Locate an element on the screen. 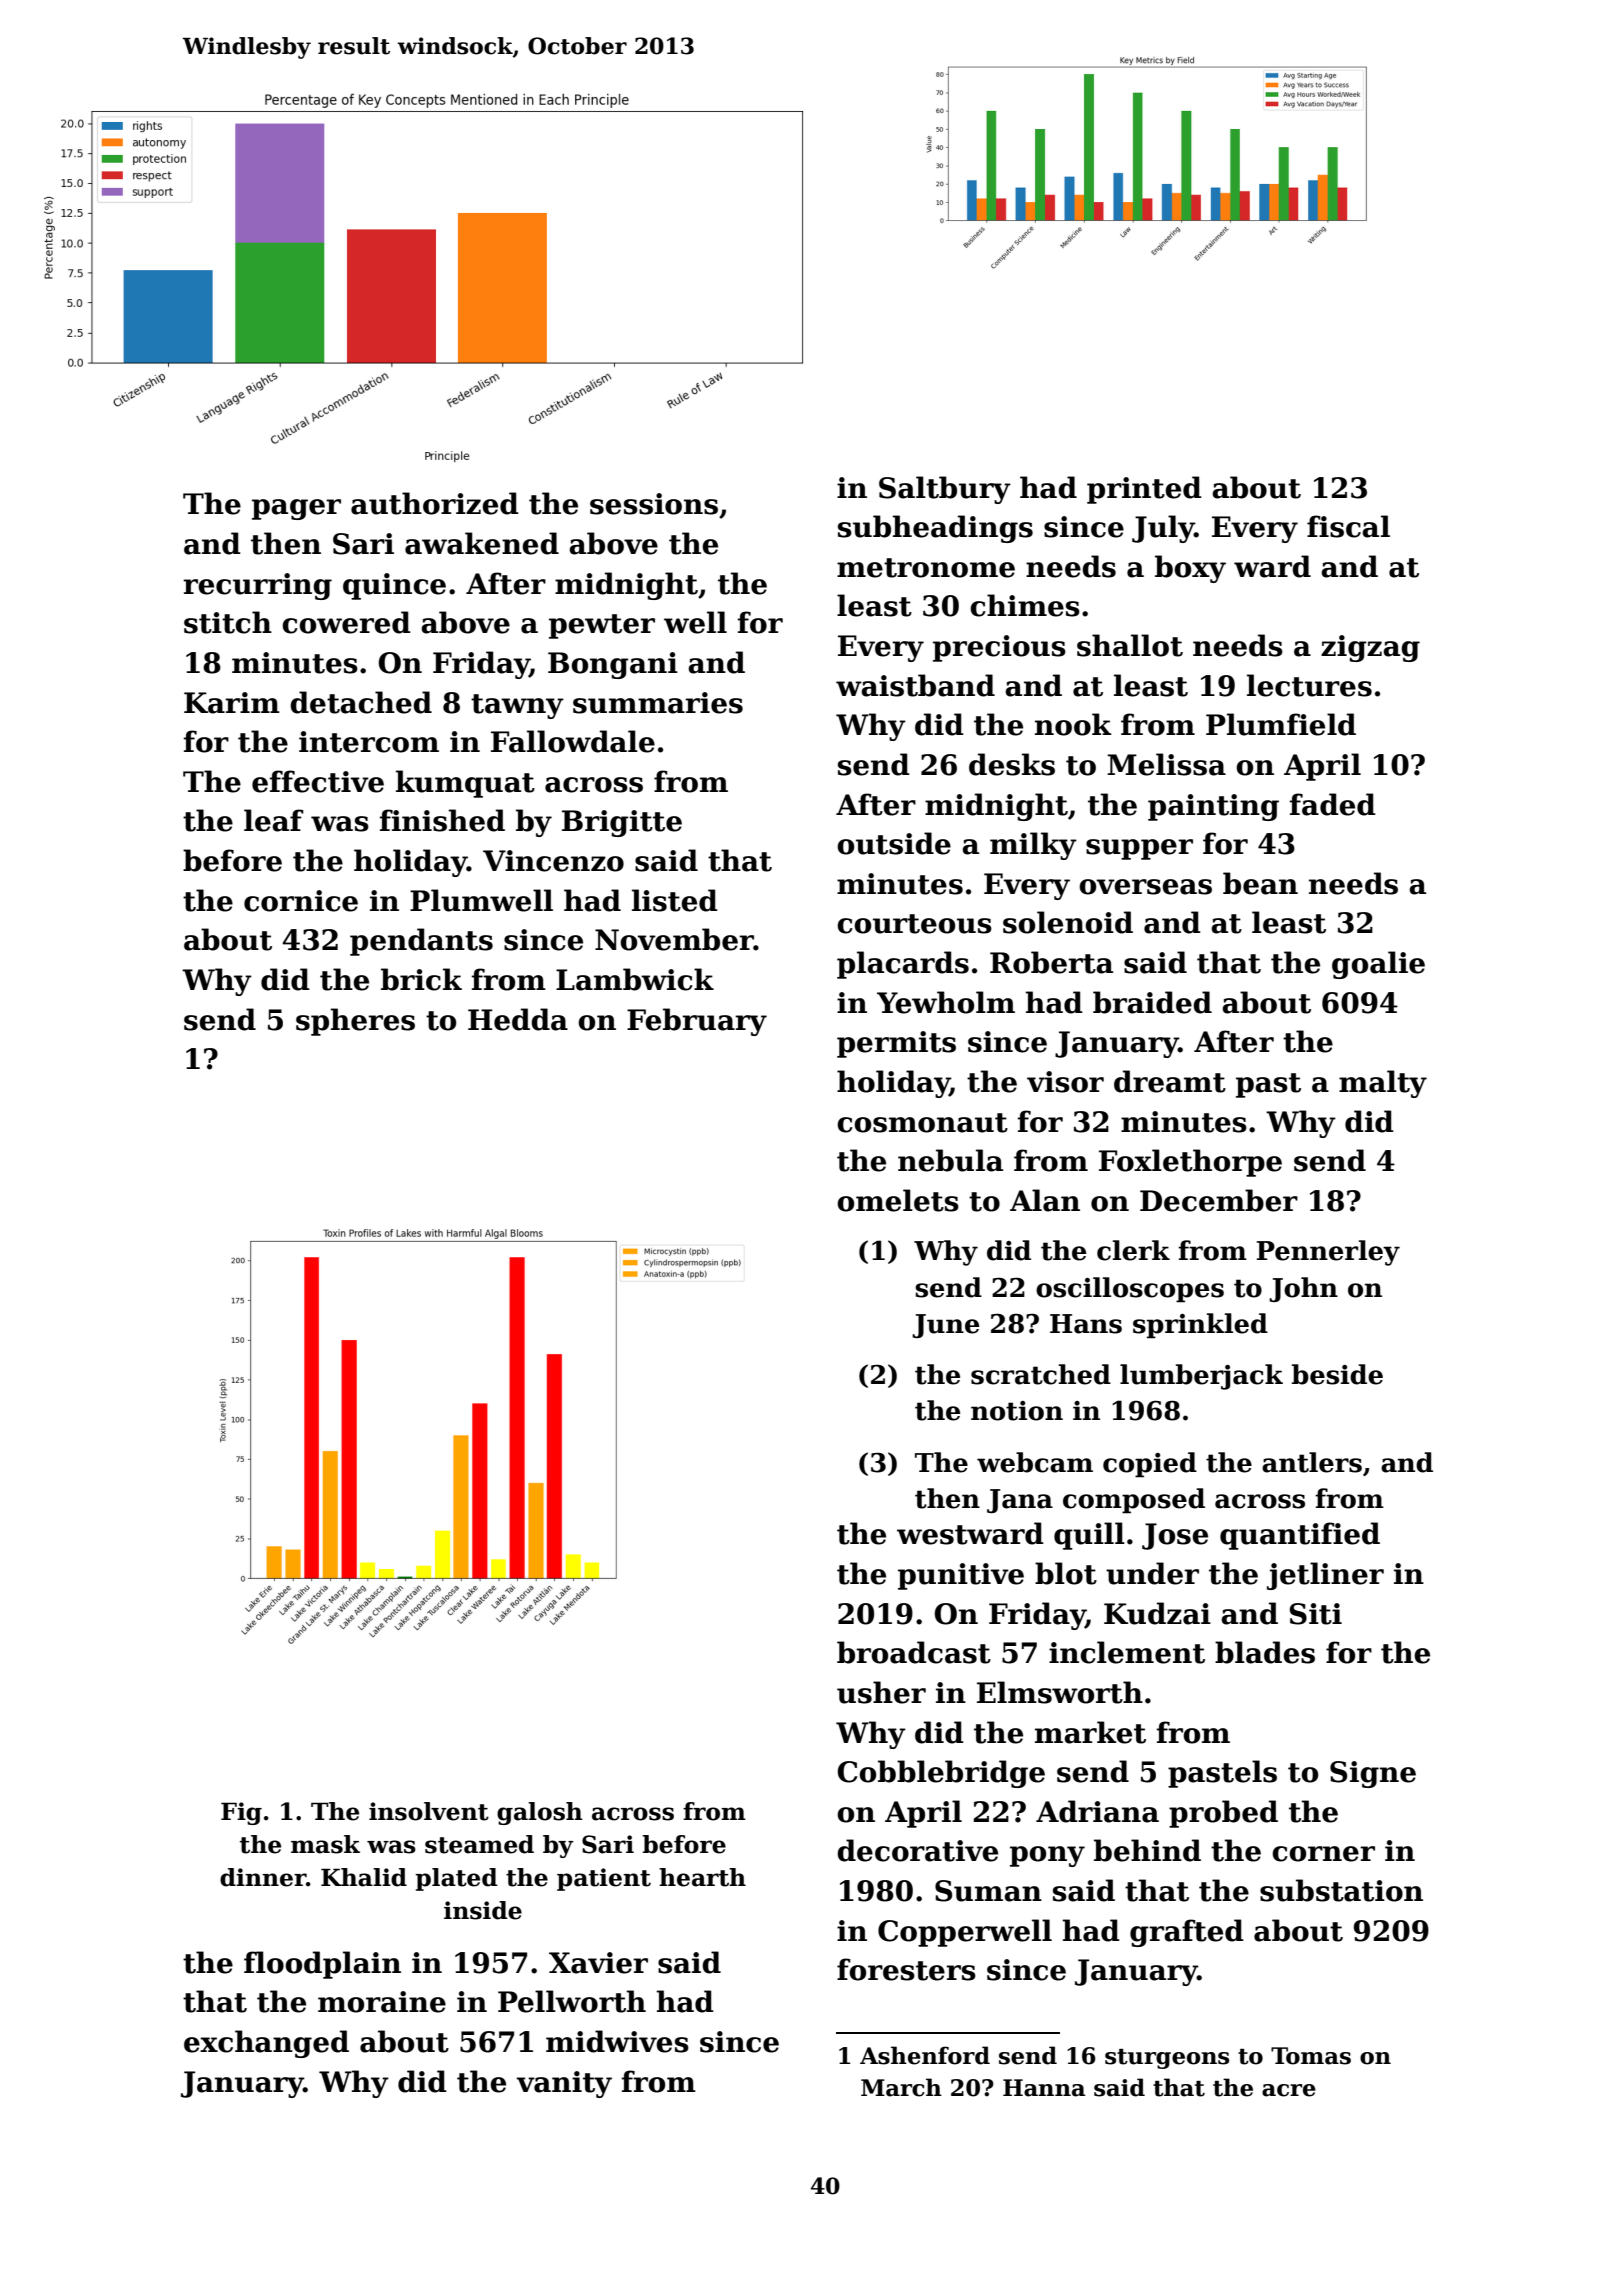  beside is located at coordinates (1337, 1374).
